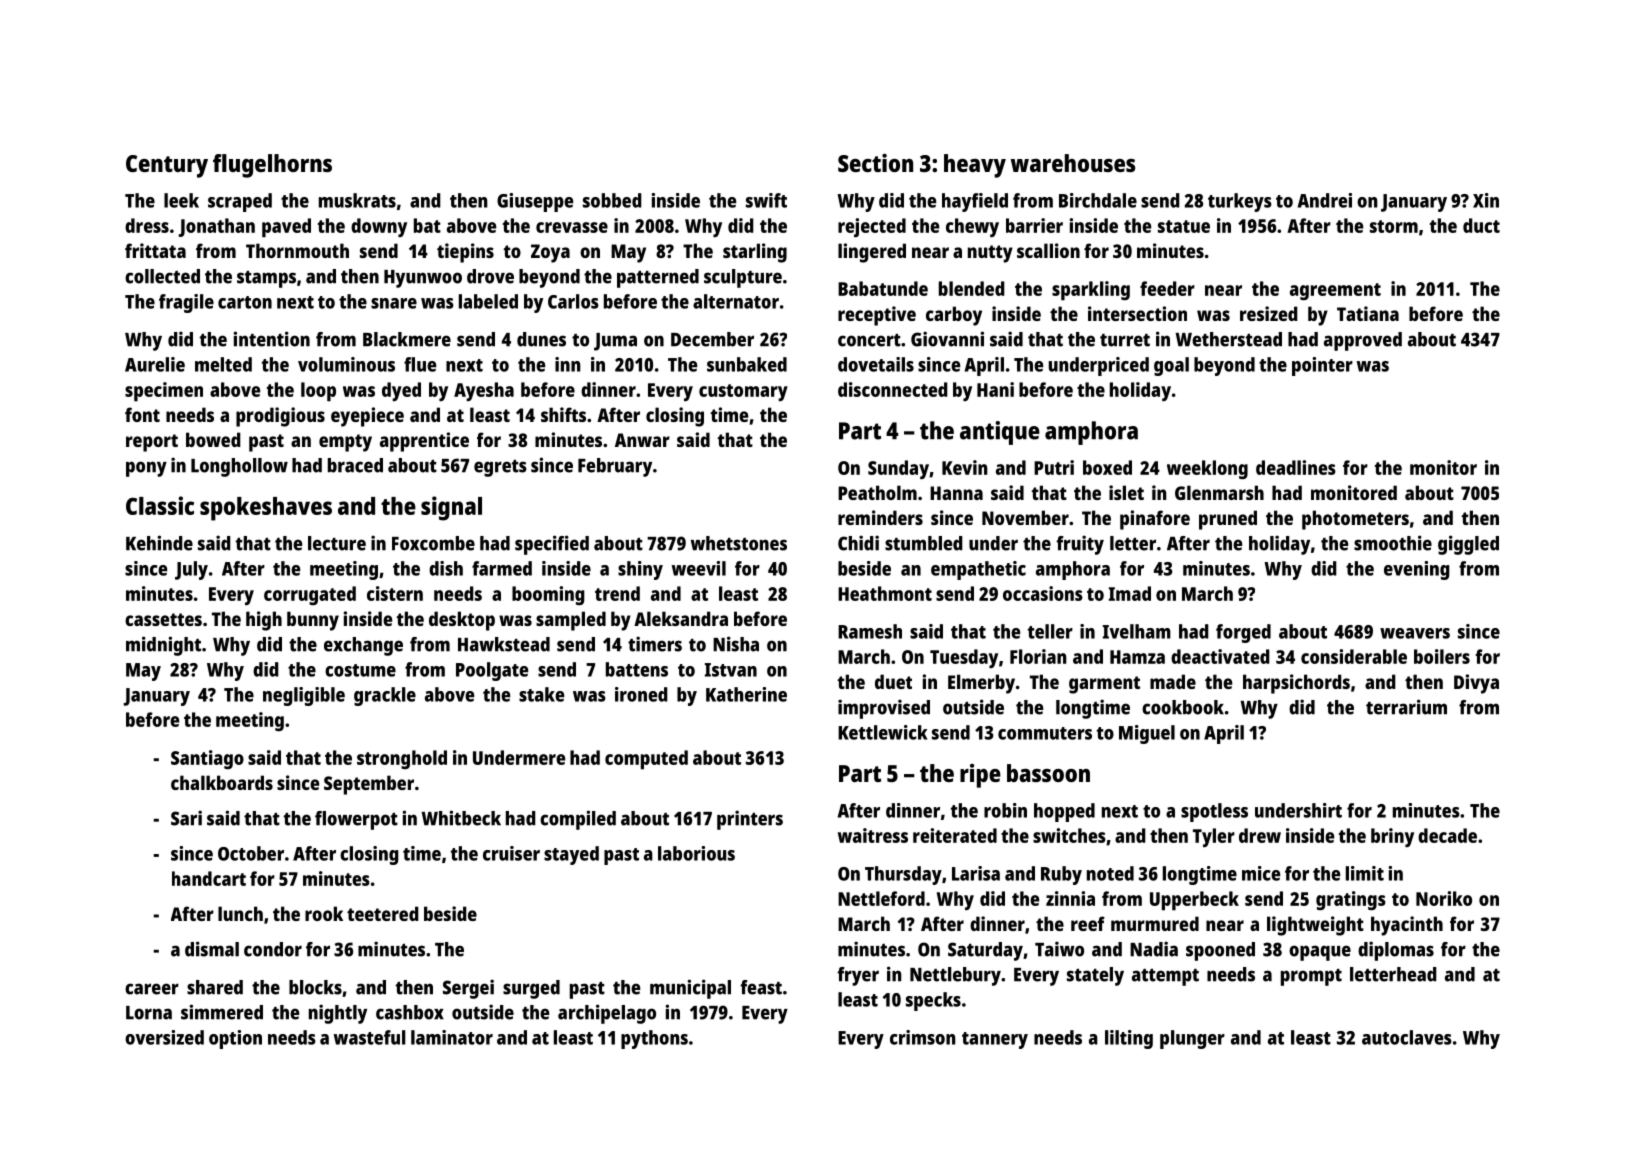 The image size is (1625, 1149). What do you see at coordinates (881, 898) in the page?
I see `Nettleford` at bounding box center [881, 898].
